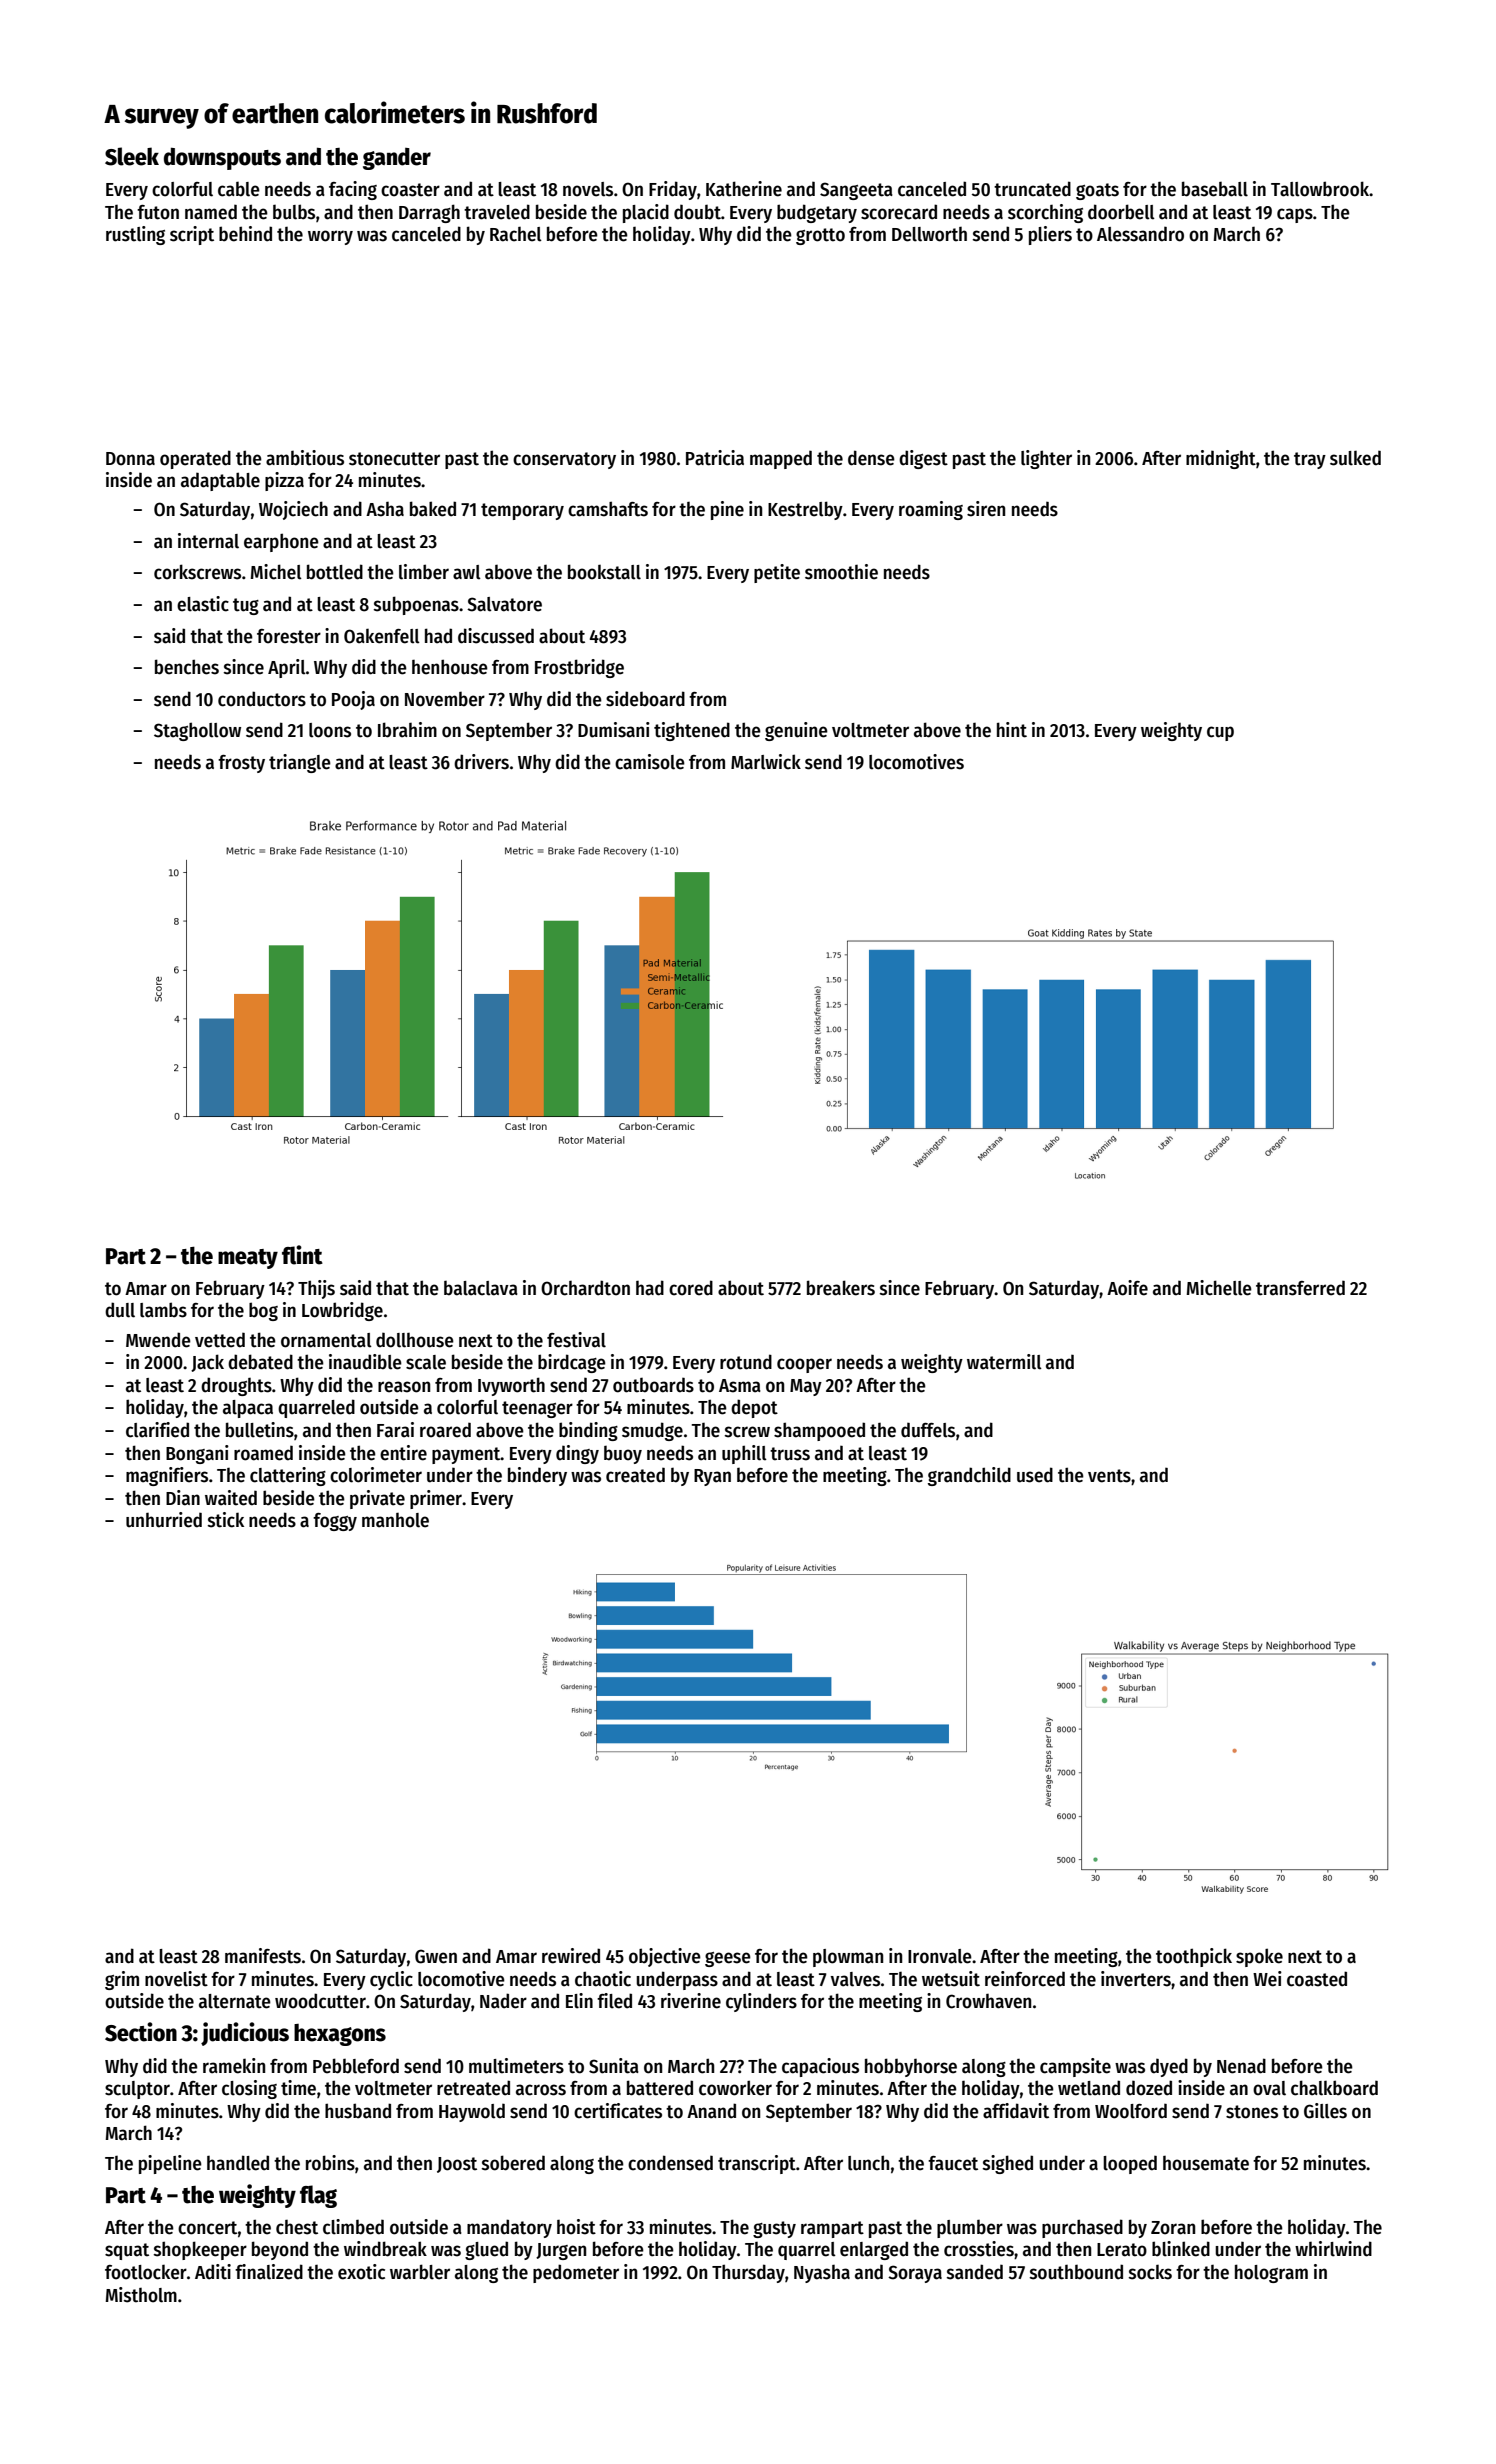  Describe the element at coordinates (1012, 730) in the page. I see `hint` at that location.
